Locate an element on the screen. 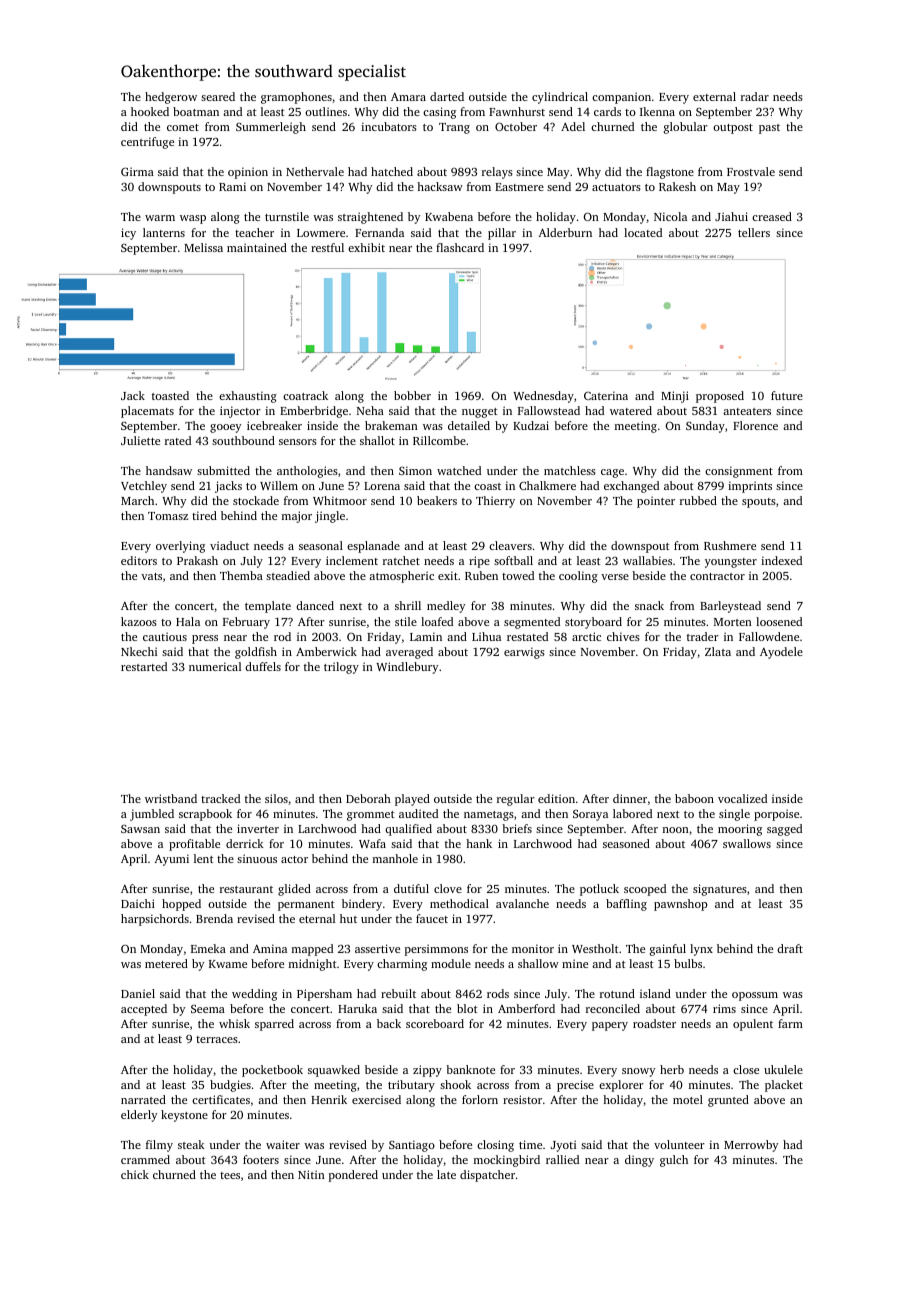 This screenshot has height=1308, width=924. comet is located at coordinates (183, 127).
